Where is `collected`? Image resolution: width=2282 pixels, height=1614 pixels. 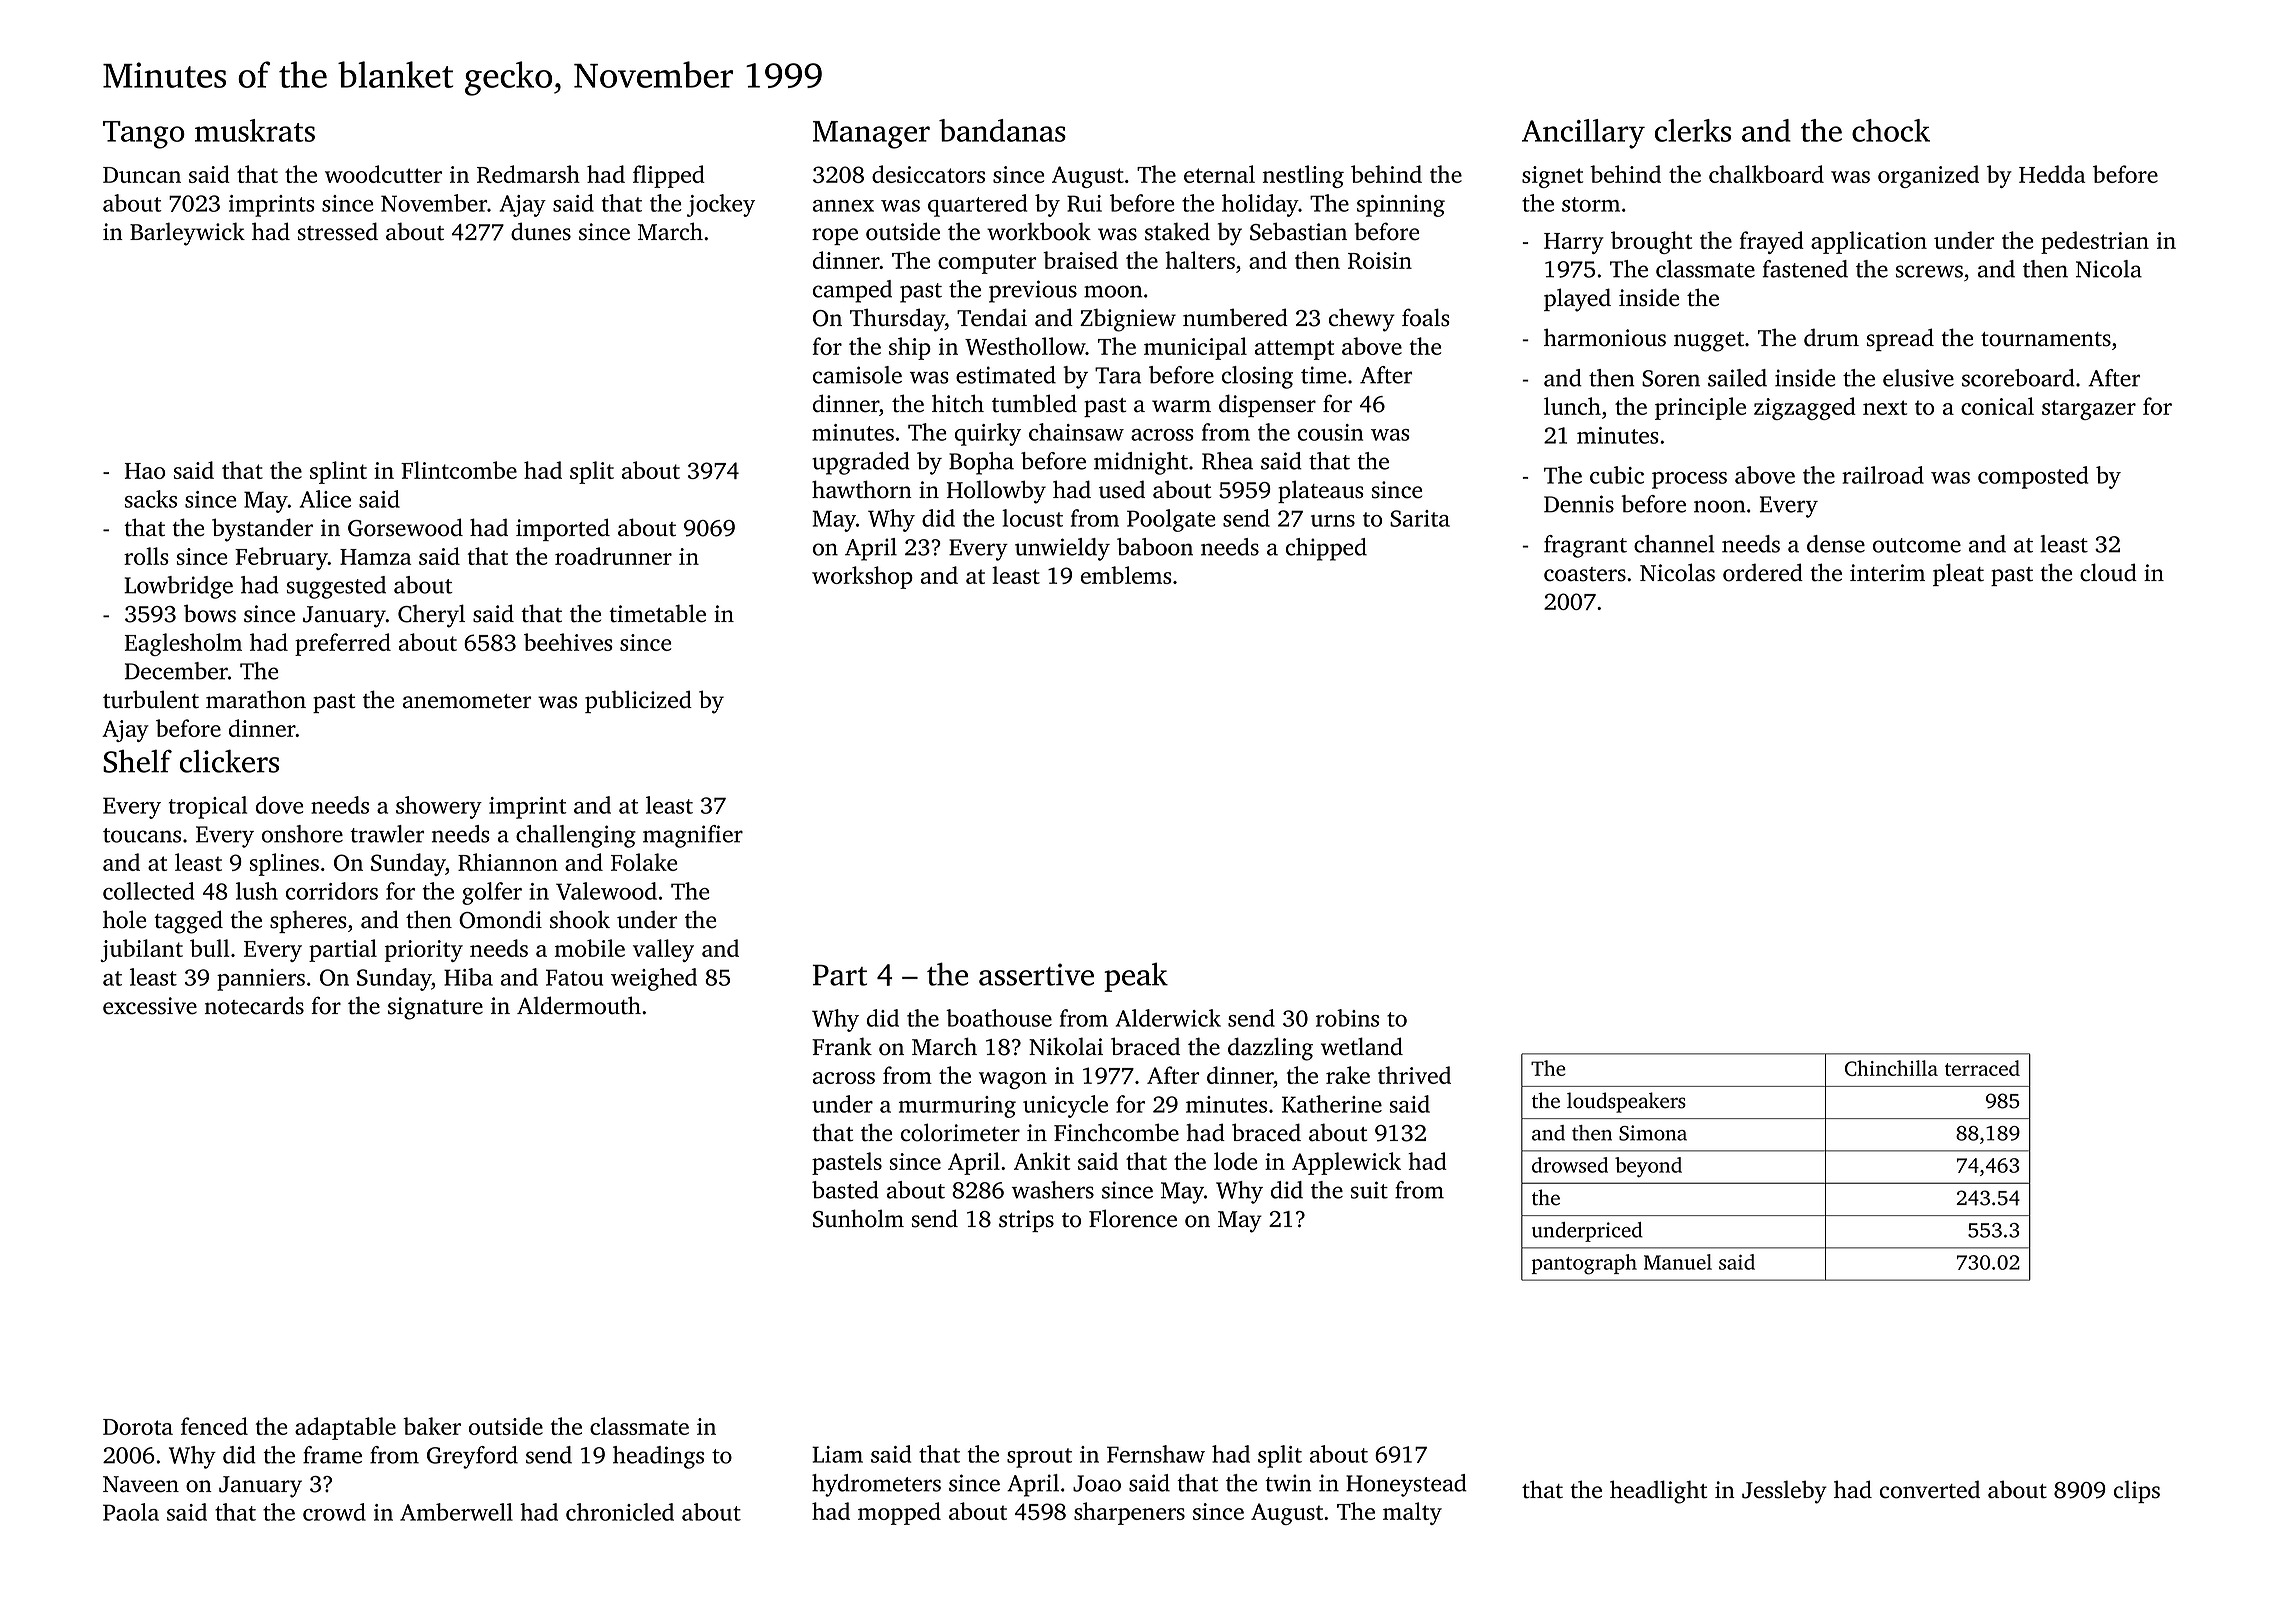 collected is located at coordinates (148, 891).
